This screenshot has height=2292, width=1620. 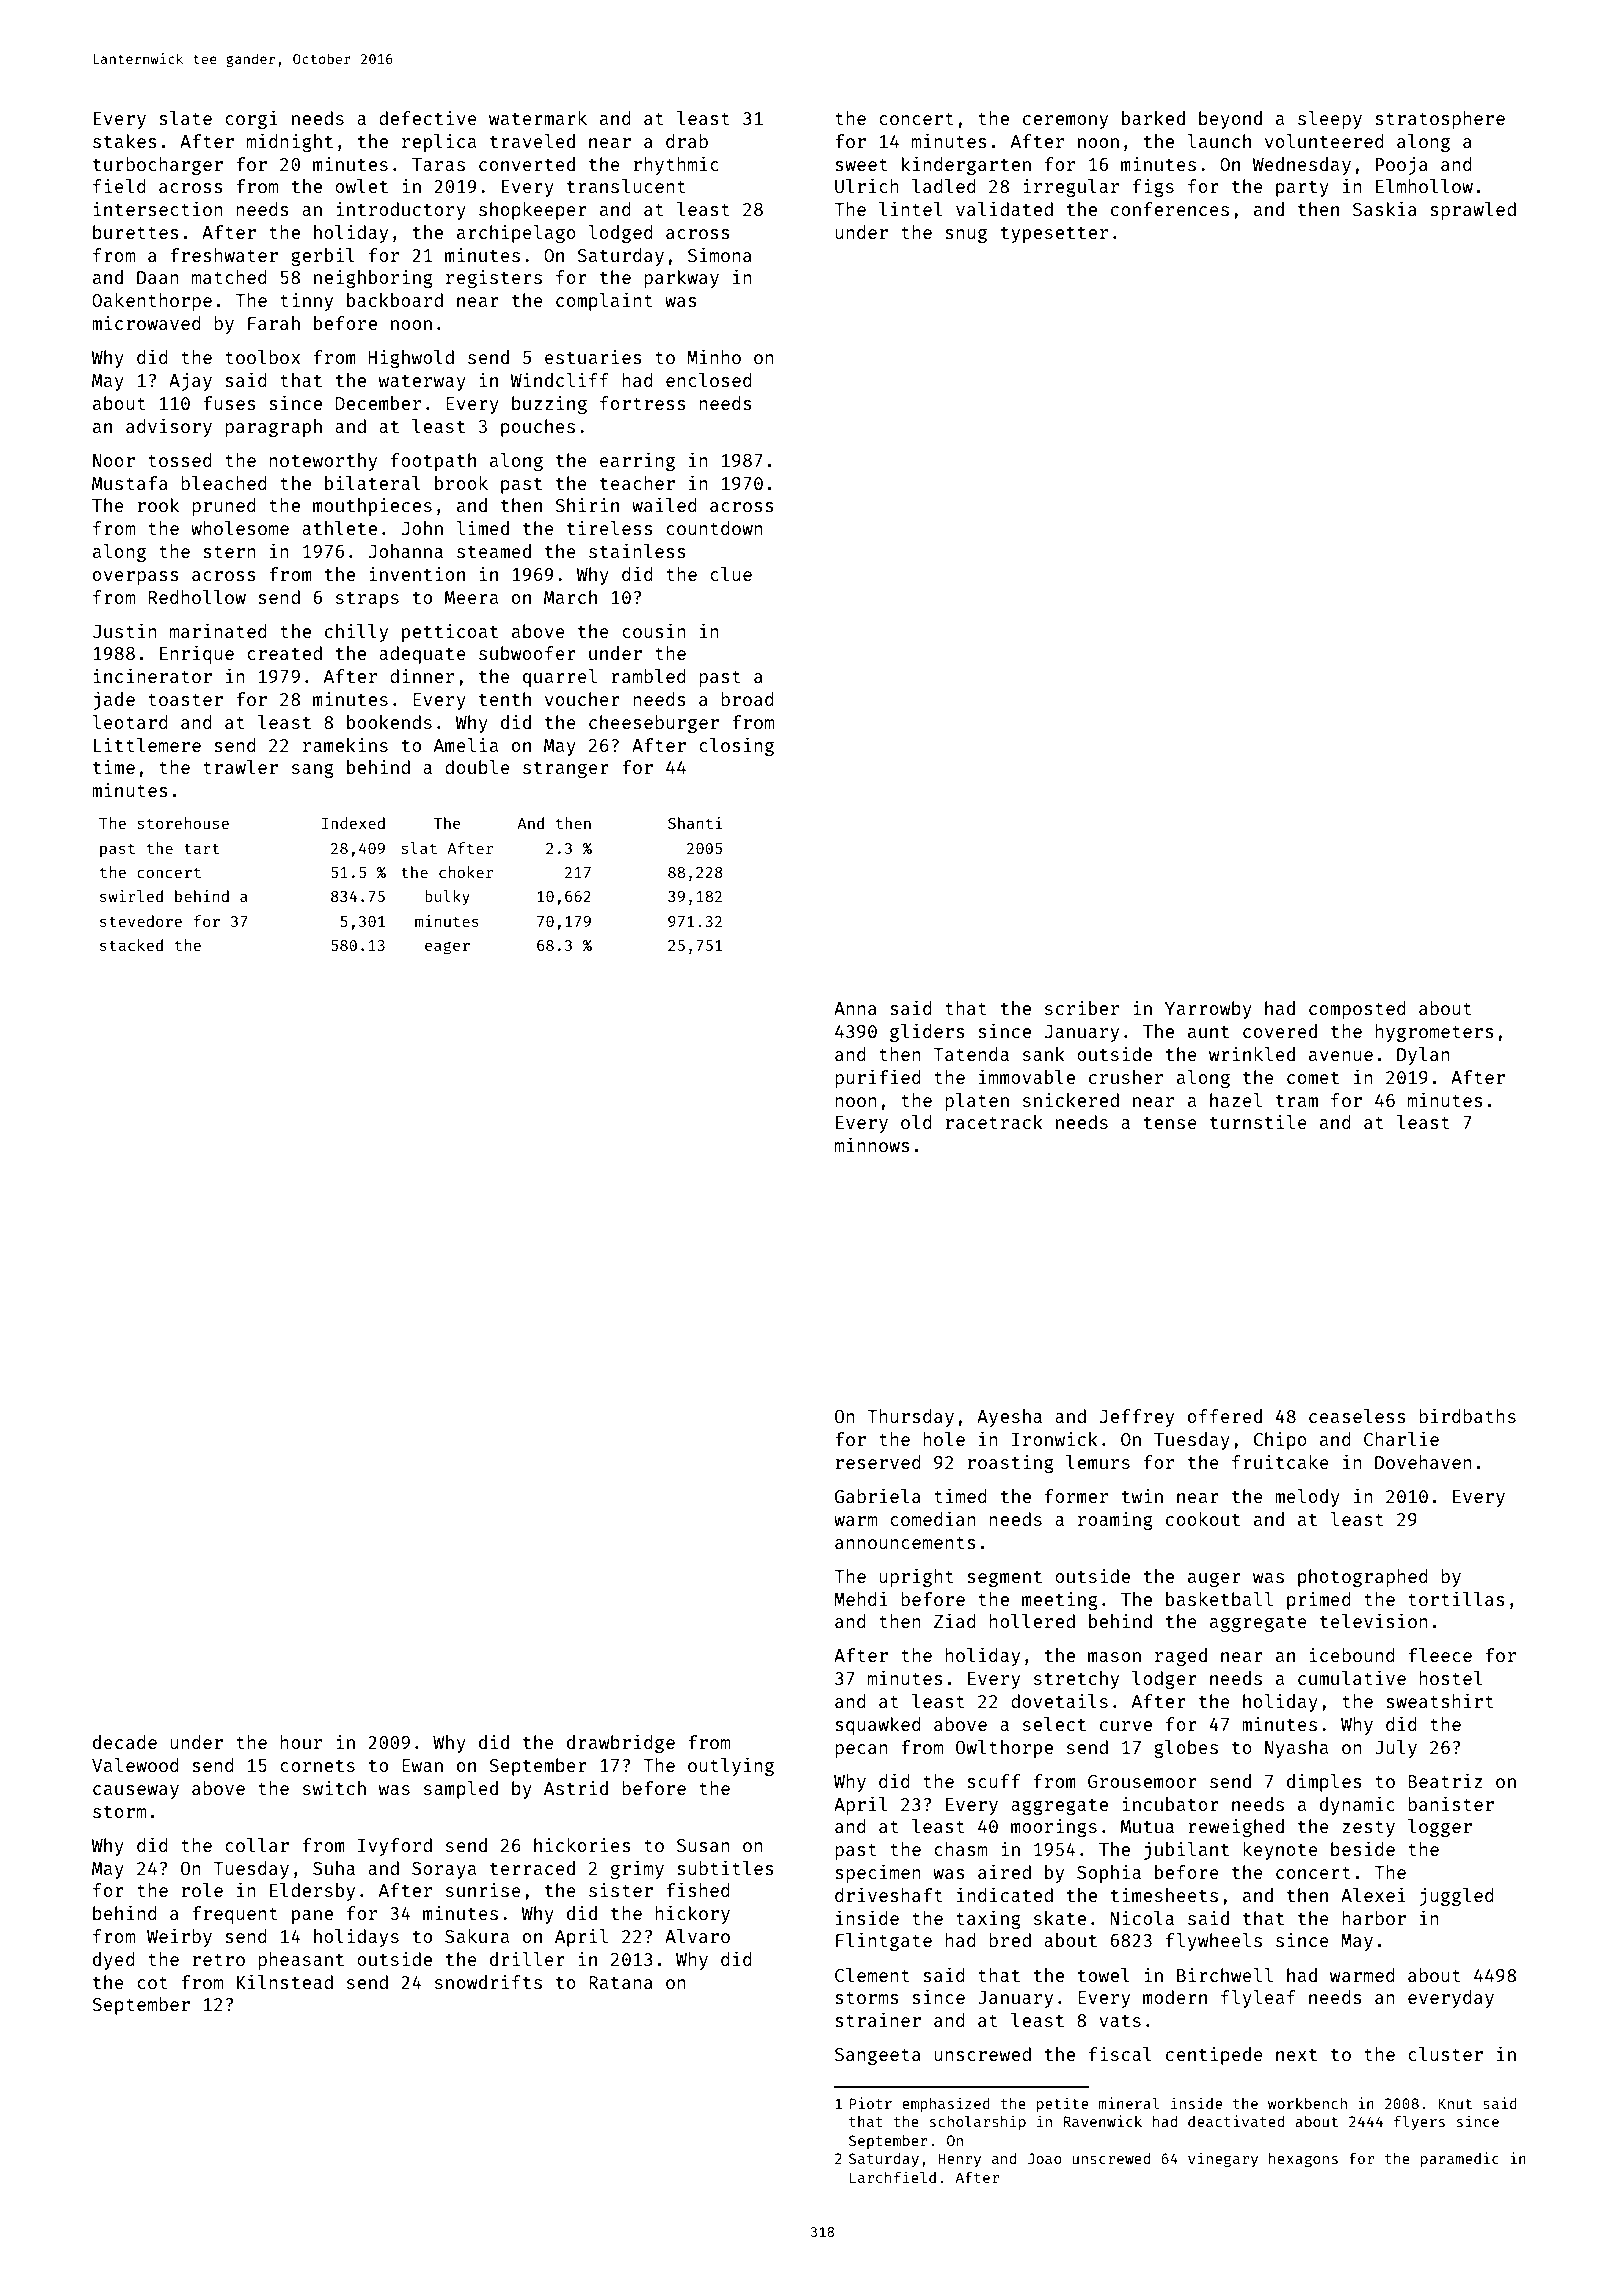 What do you see at coordinates (1456, 1598) in the screenshot?
I see `tortillas` at bounding box center [1456, 1598].
